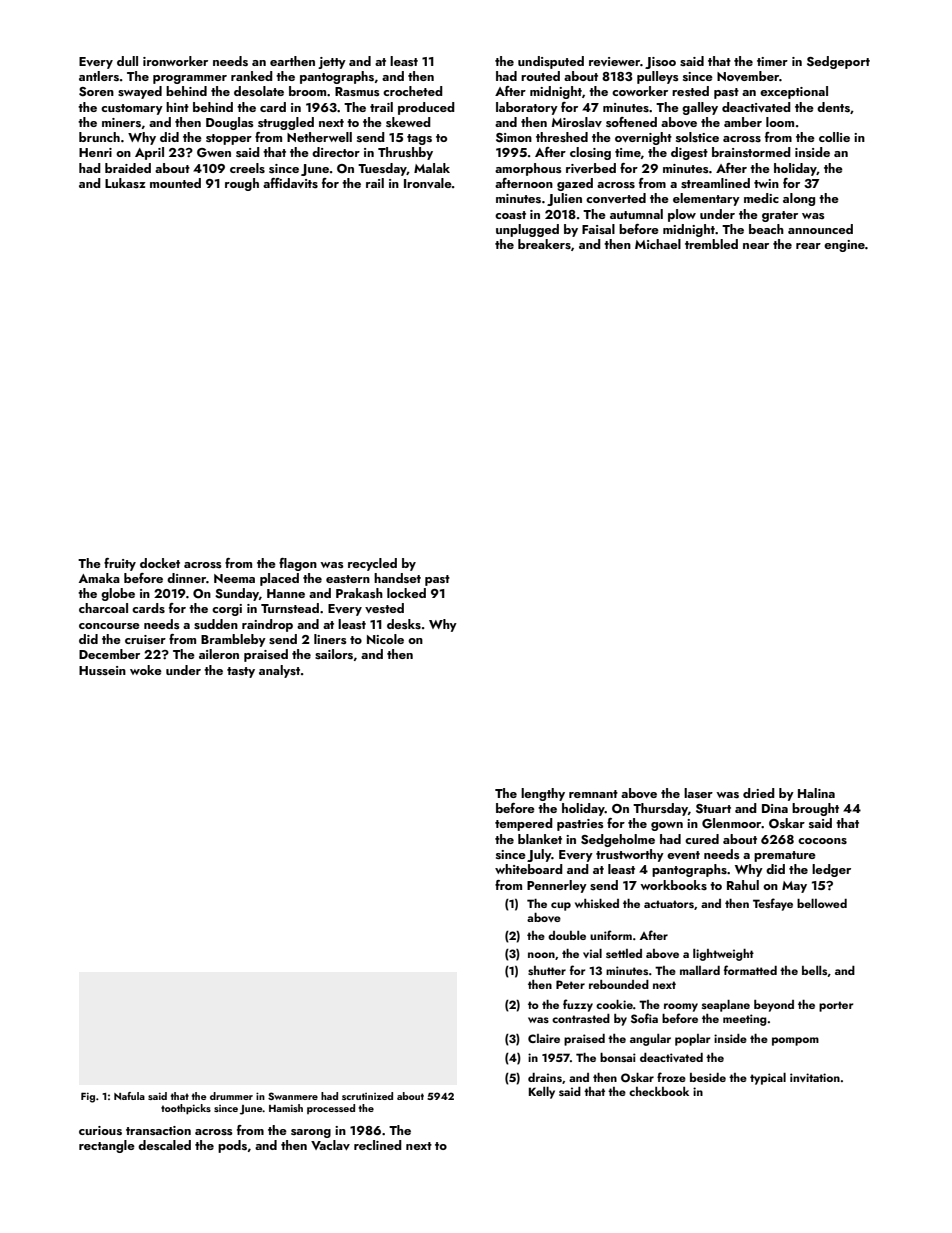 The width and height of the screenshot is (952, 1233). I want to click on Claire, so click(544, 1038).
